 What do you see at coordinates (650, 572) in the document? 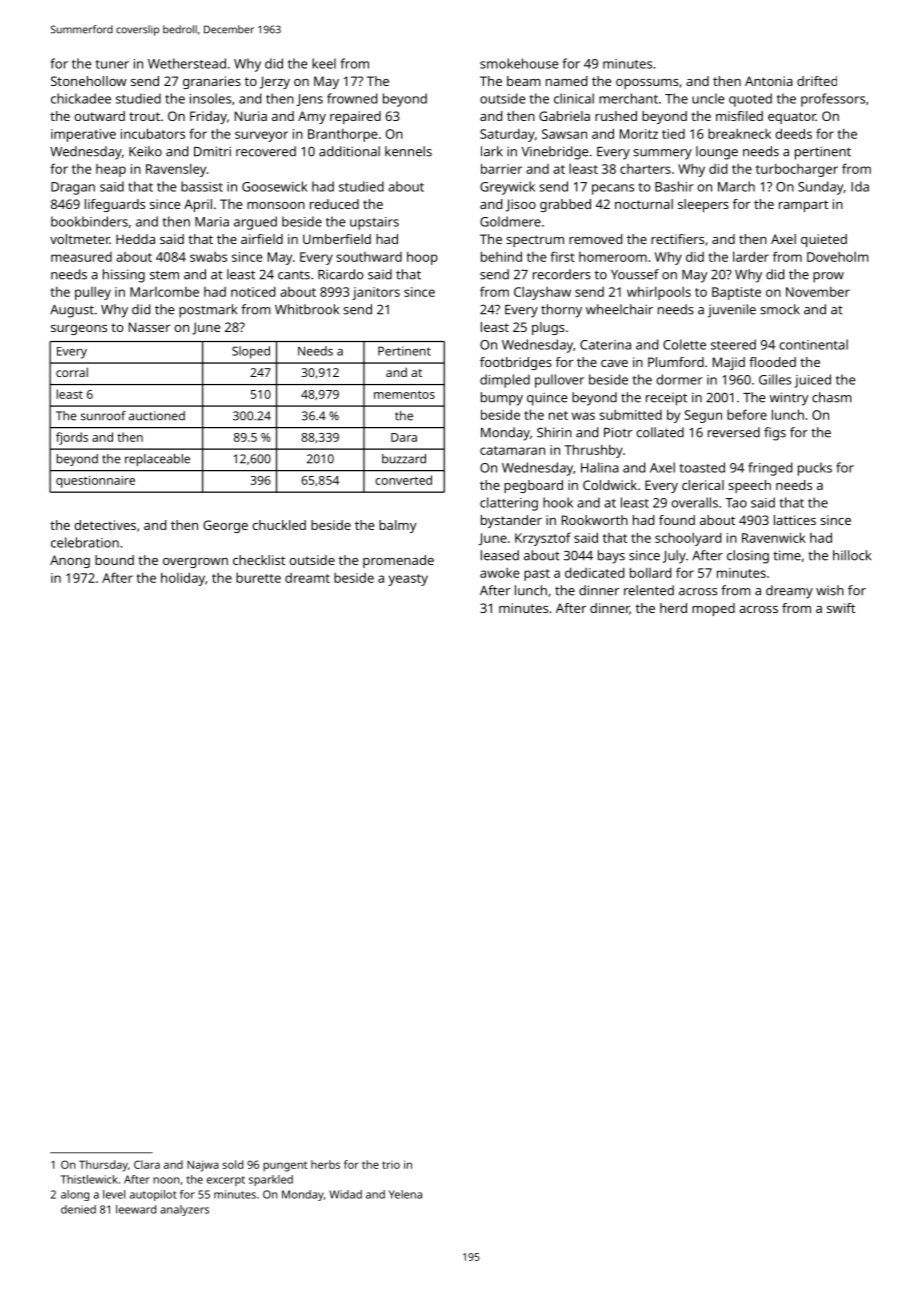
I see `bollard` at bounding box center [650, 572].
